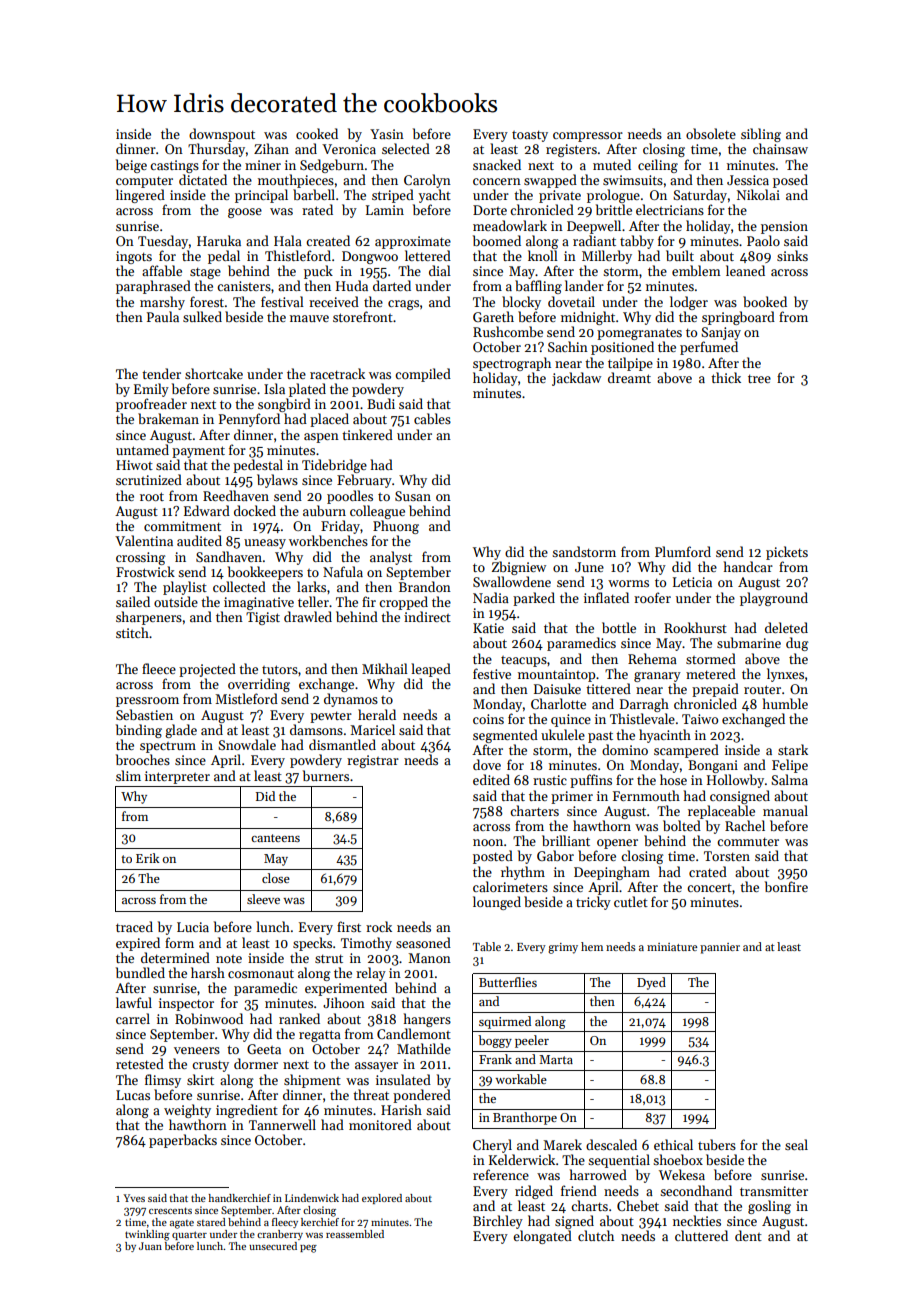 This screenshot has width=924, height=1308. Describe the element at coordinates (608, 688) in the screenshot. I see `tittered` at that location.
